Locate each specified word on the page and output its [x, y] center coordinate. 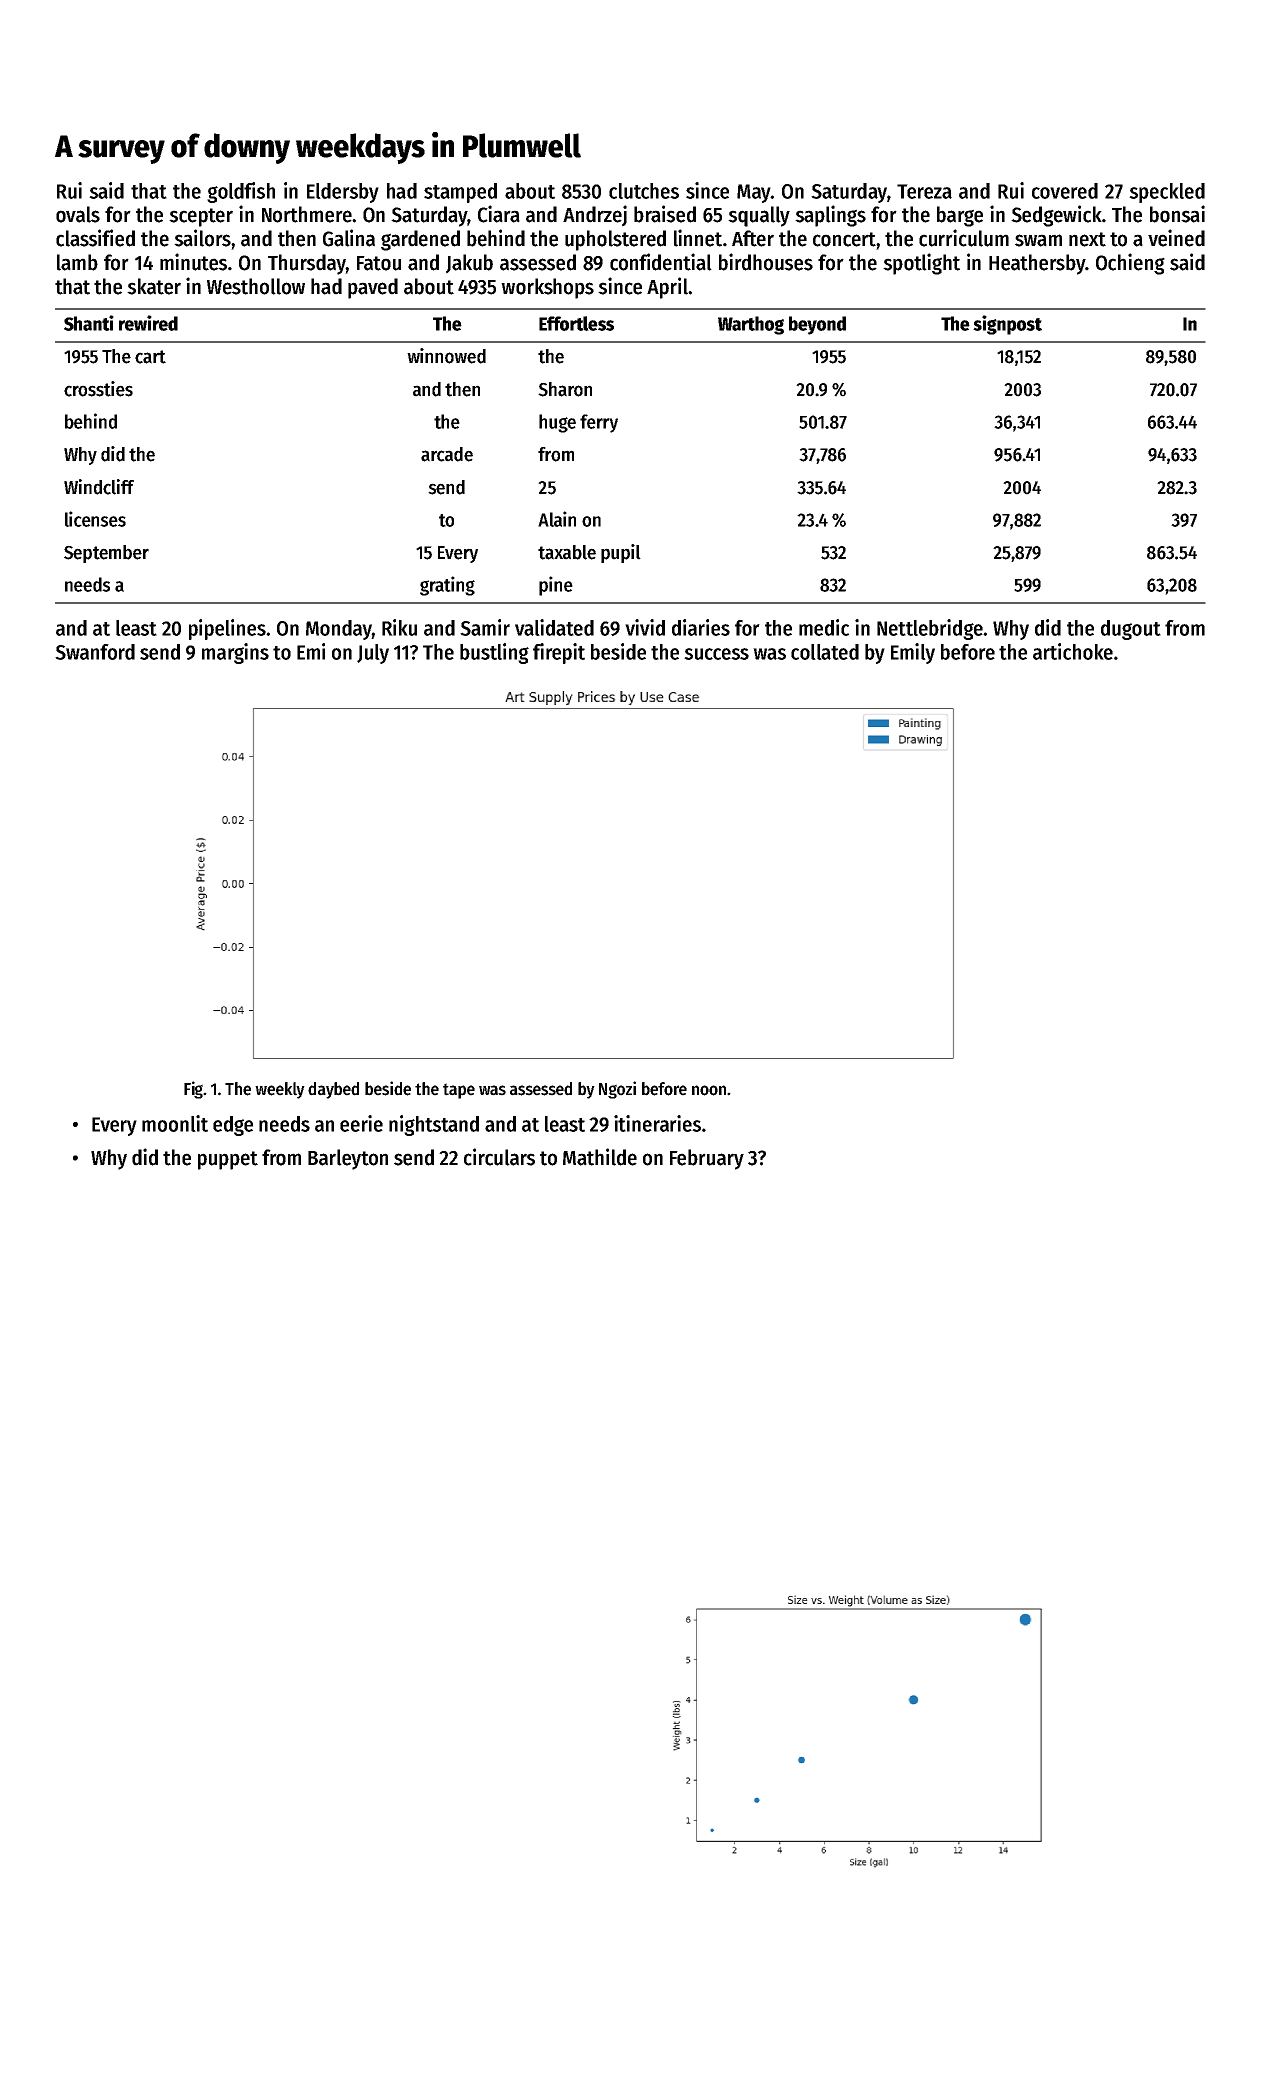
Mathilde [600, 1157]
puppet [228, 1160]
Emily [913, 653]
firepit [559, 653]
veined [1176, 238]
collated [825, 652]
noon [709, 1090]
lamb [77, 262]
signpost [1007, 325]
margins [235, 653]
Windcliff [99, 487]
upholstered [615, 240]
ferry [599, 423]
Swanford [95, 652]
